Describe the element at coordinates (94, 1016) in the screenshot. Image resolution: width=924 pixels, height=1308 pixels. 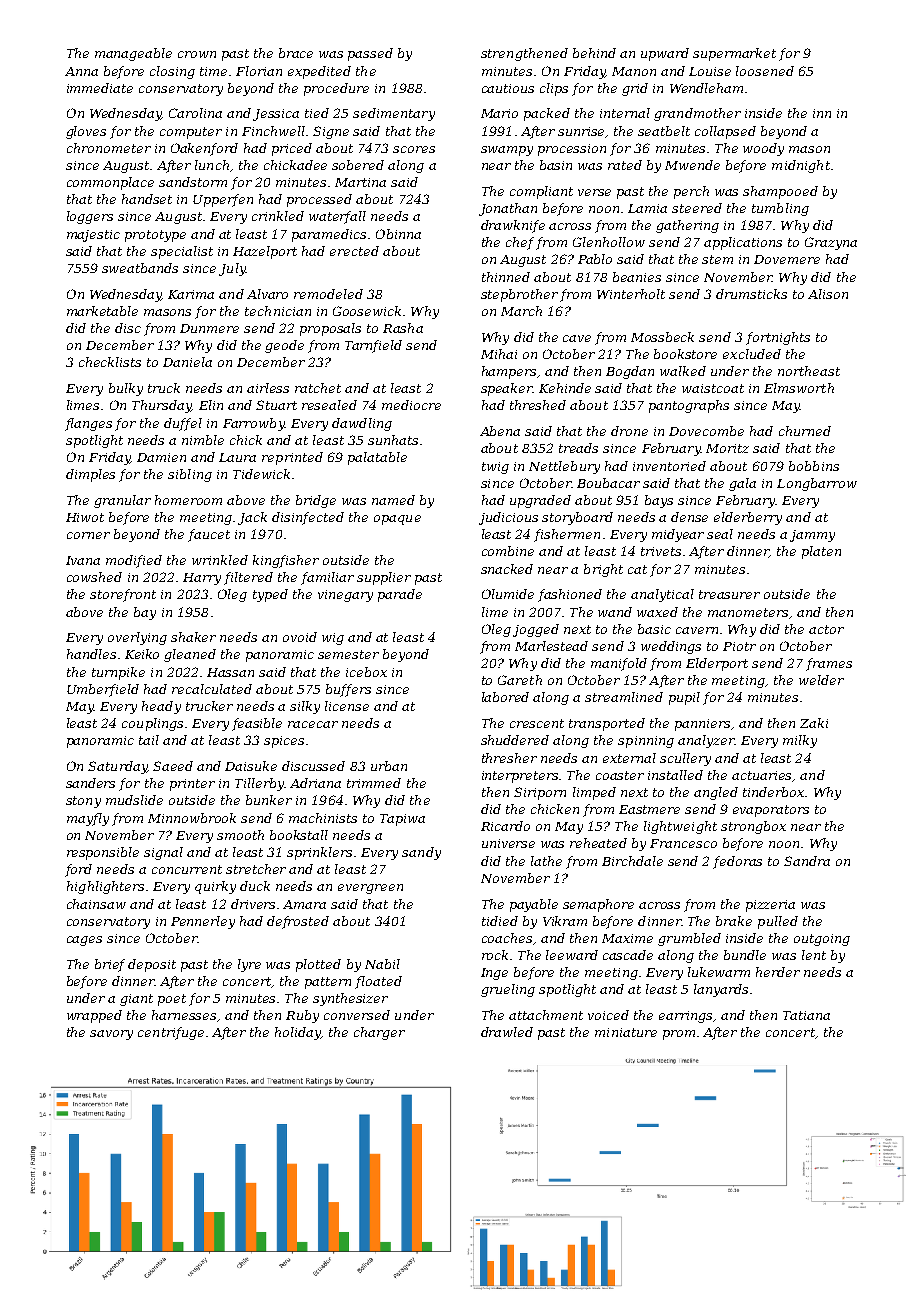
I see `wrapped` at that location.
